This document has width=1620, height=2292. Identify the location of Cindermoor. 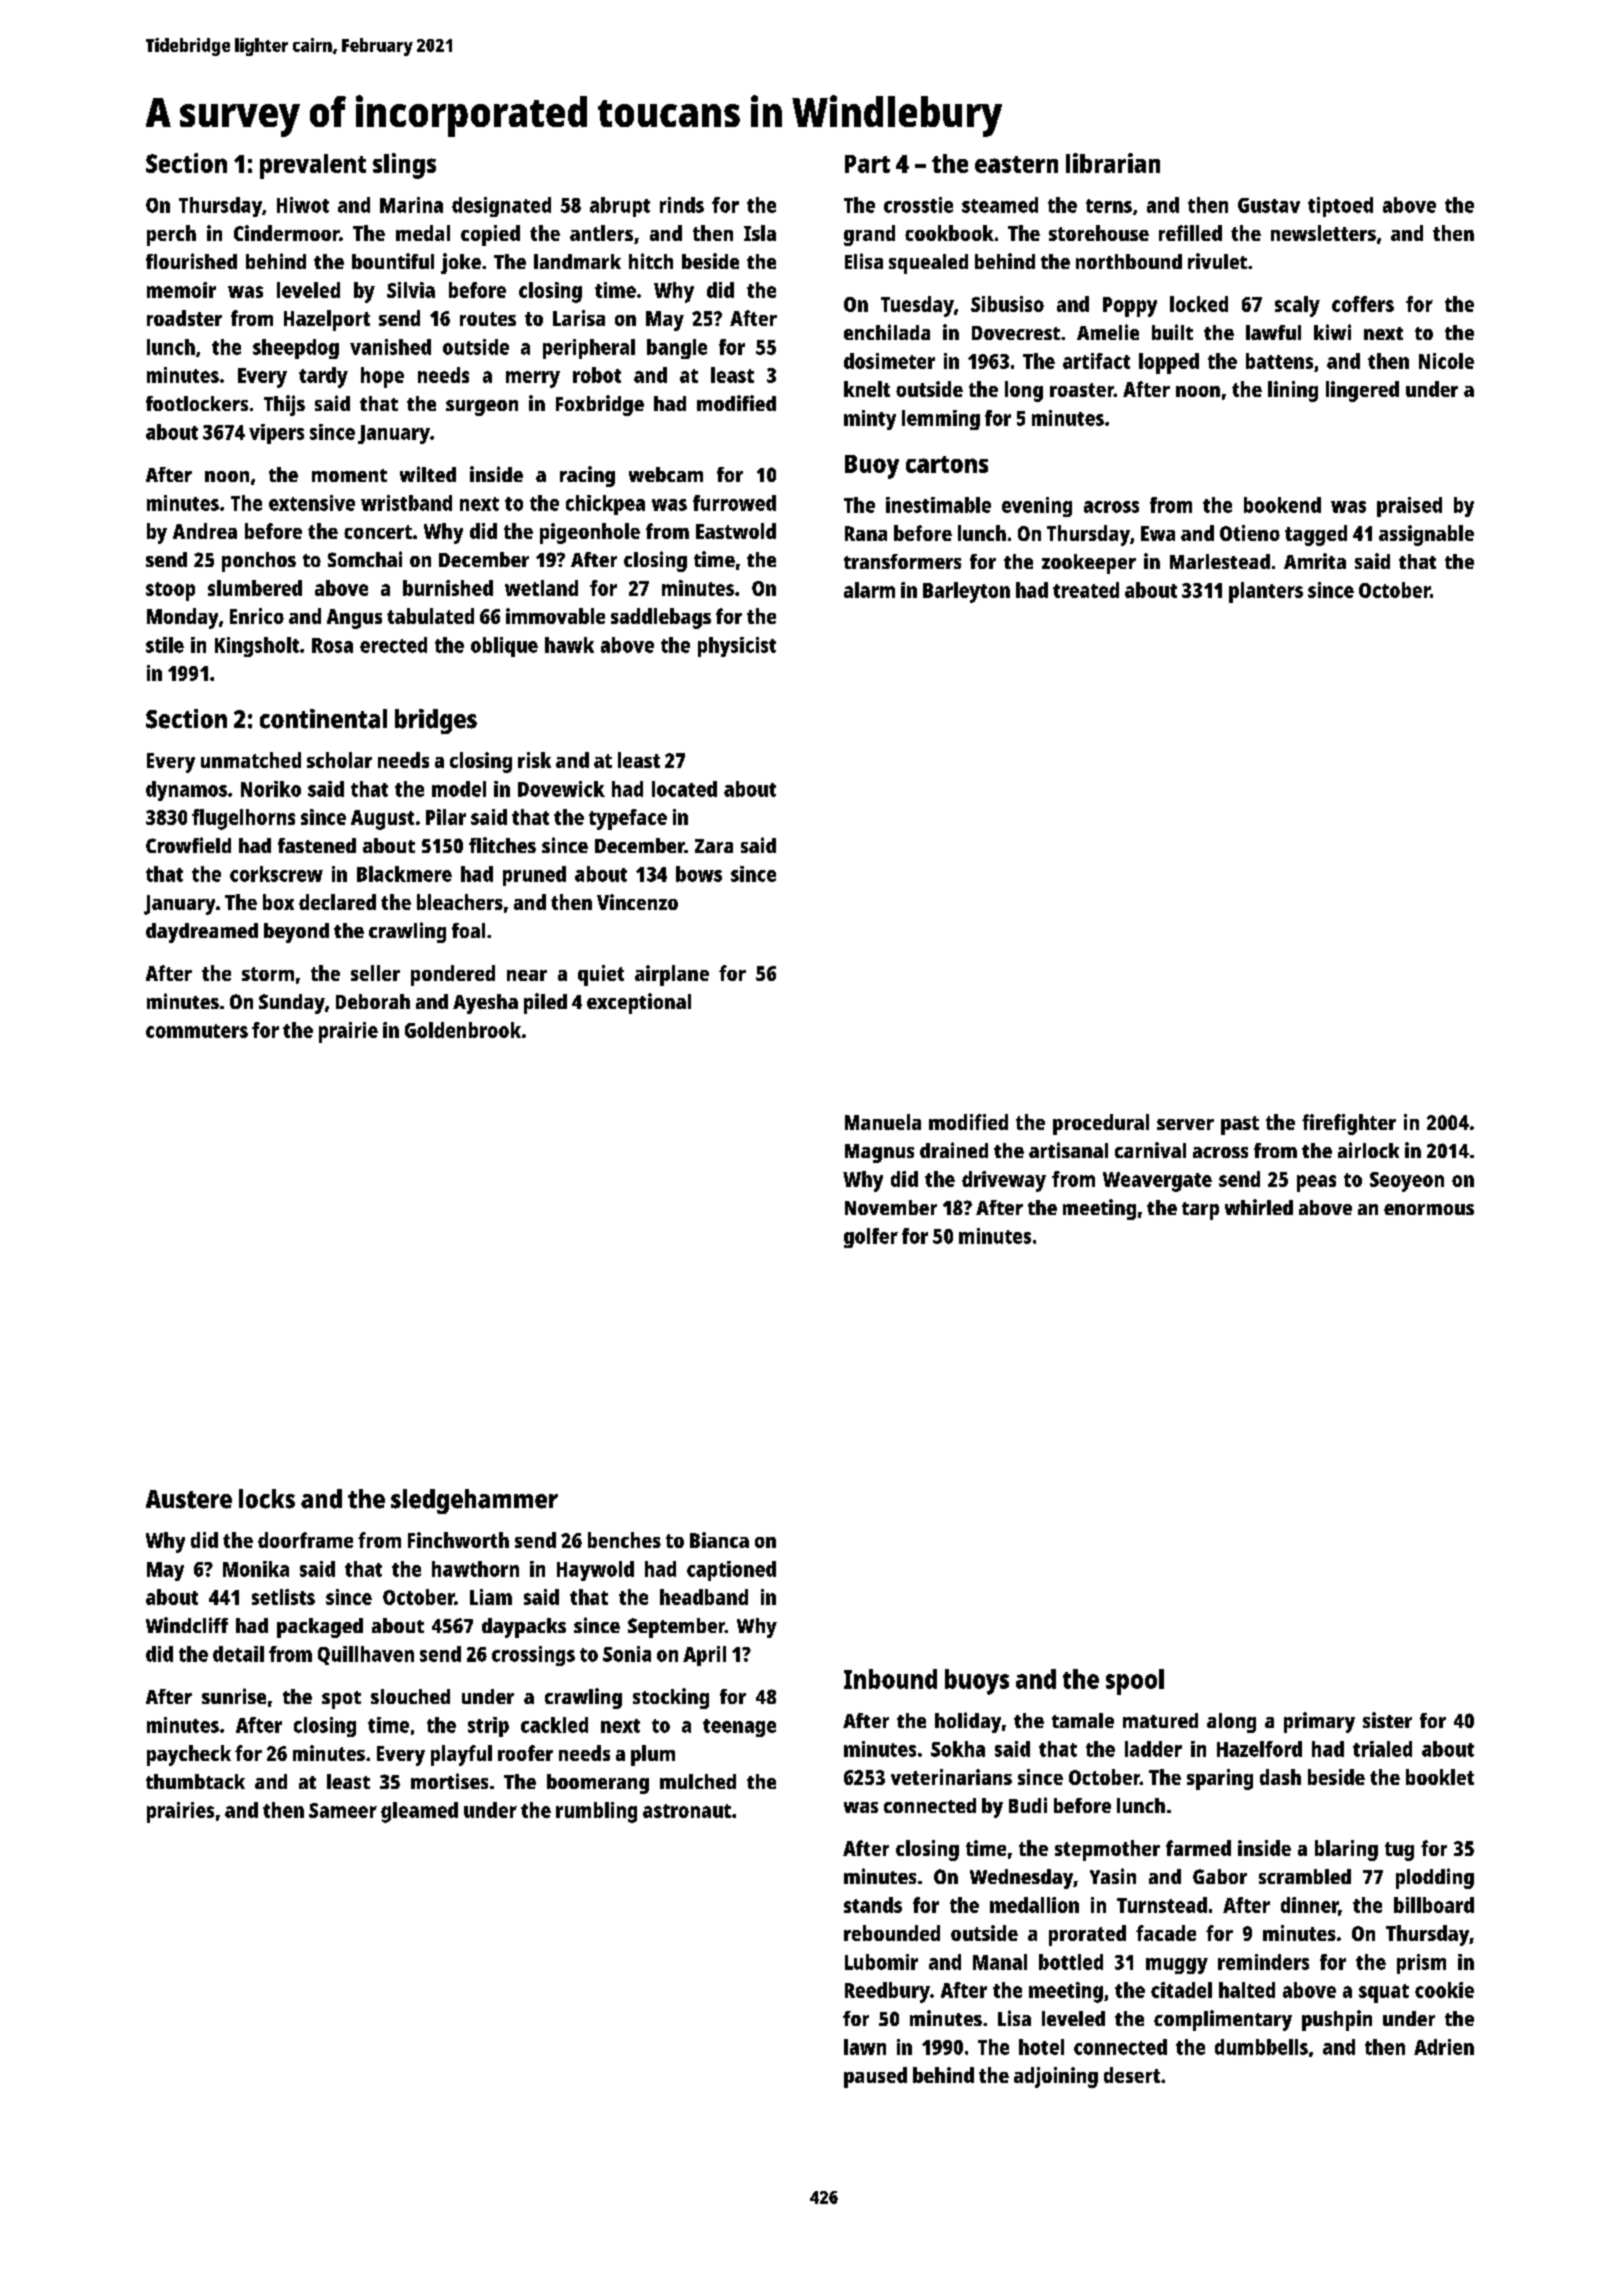
(286, 233).
